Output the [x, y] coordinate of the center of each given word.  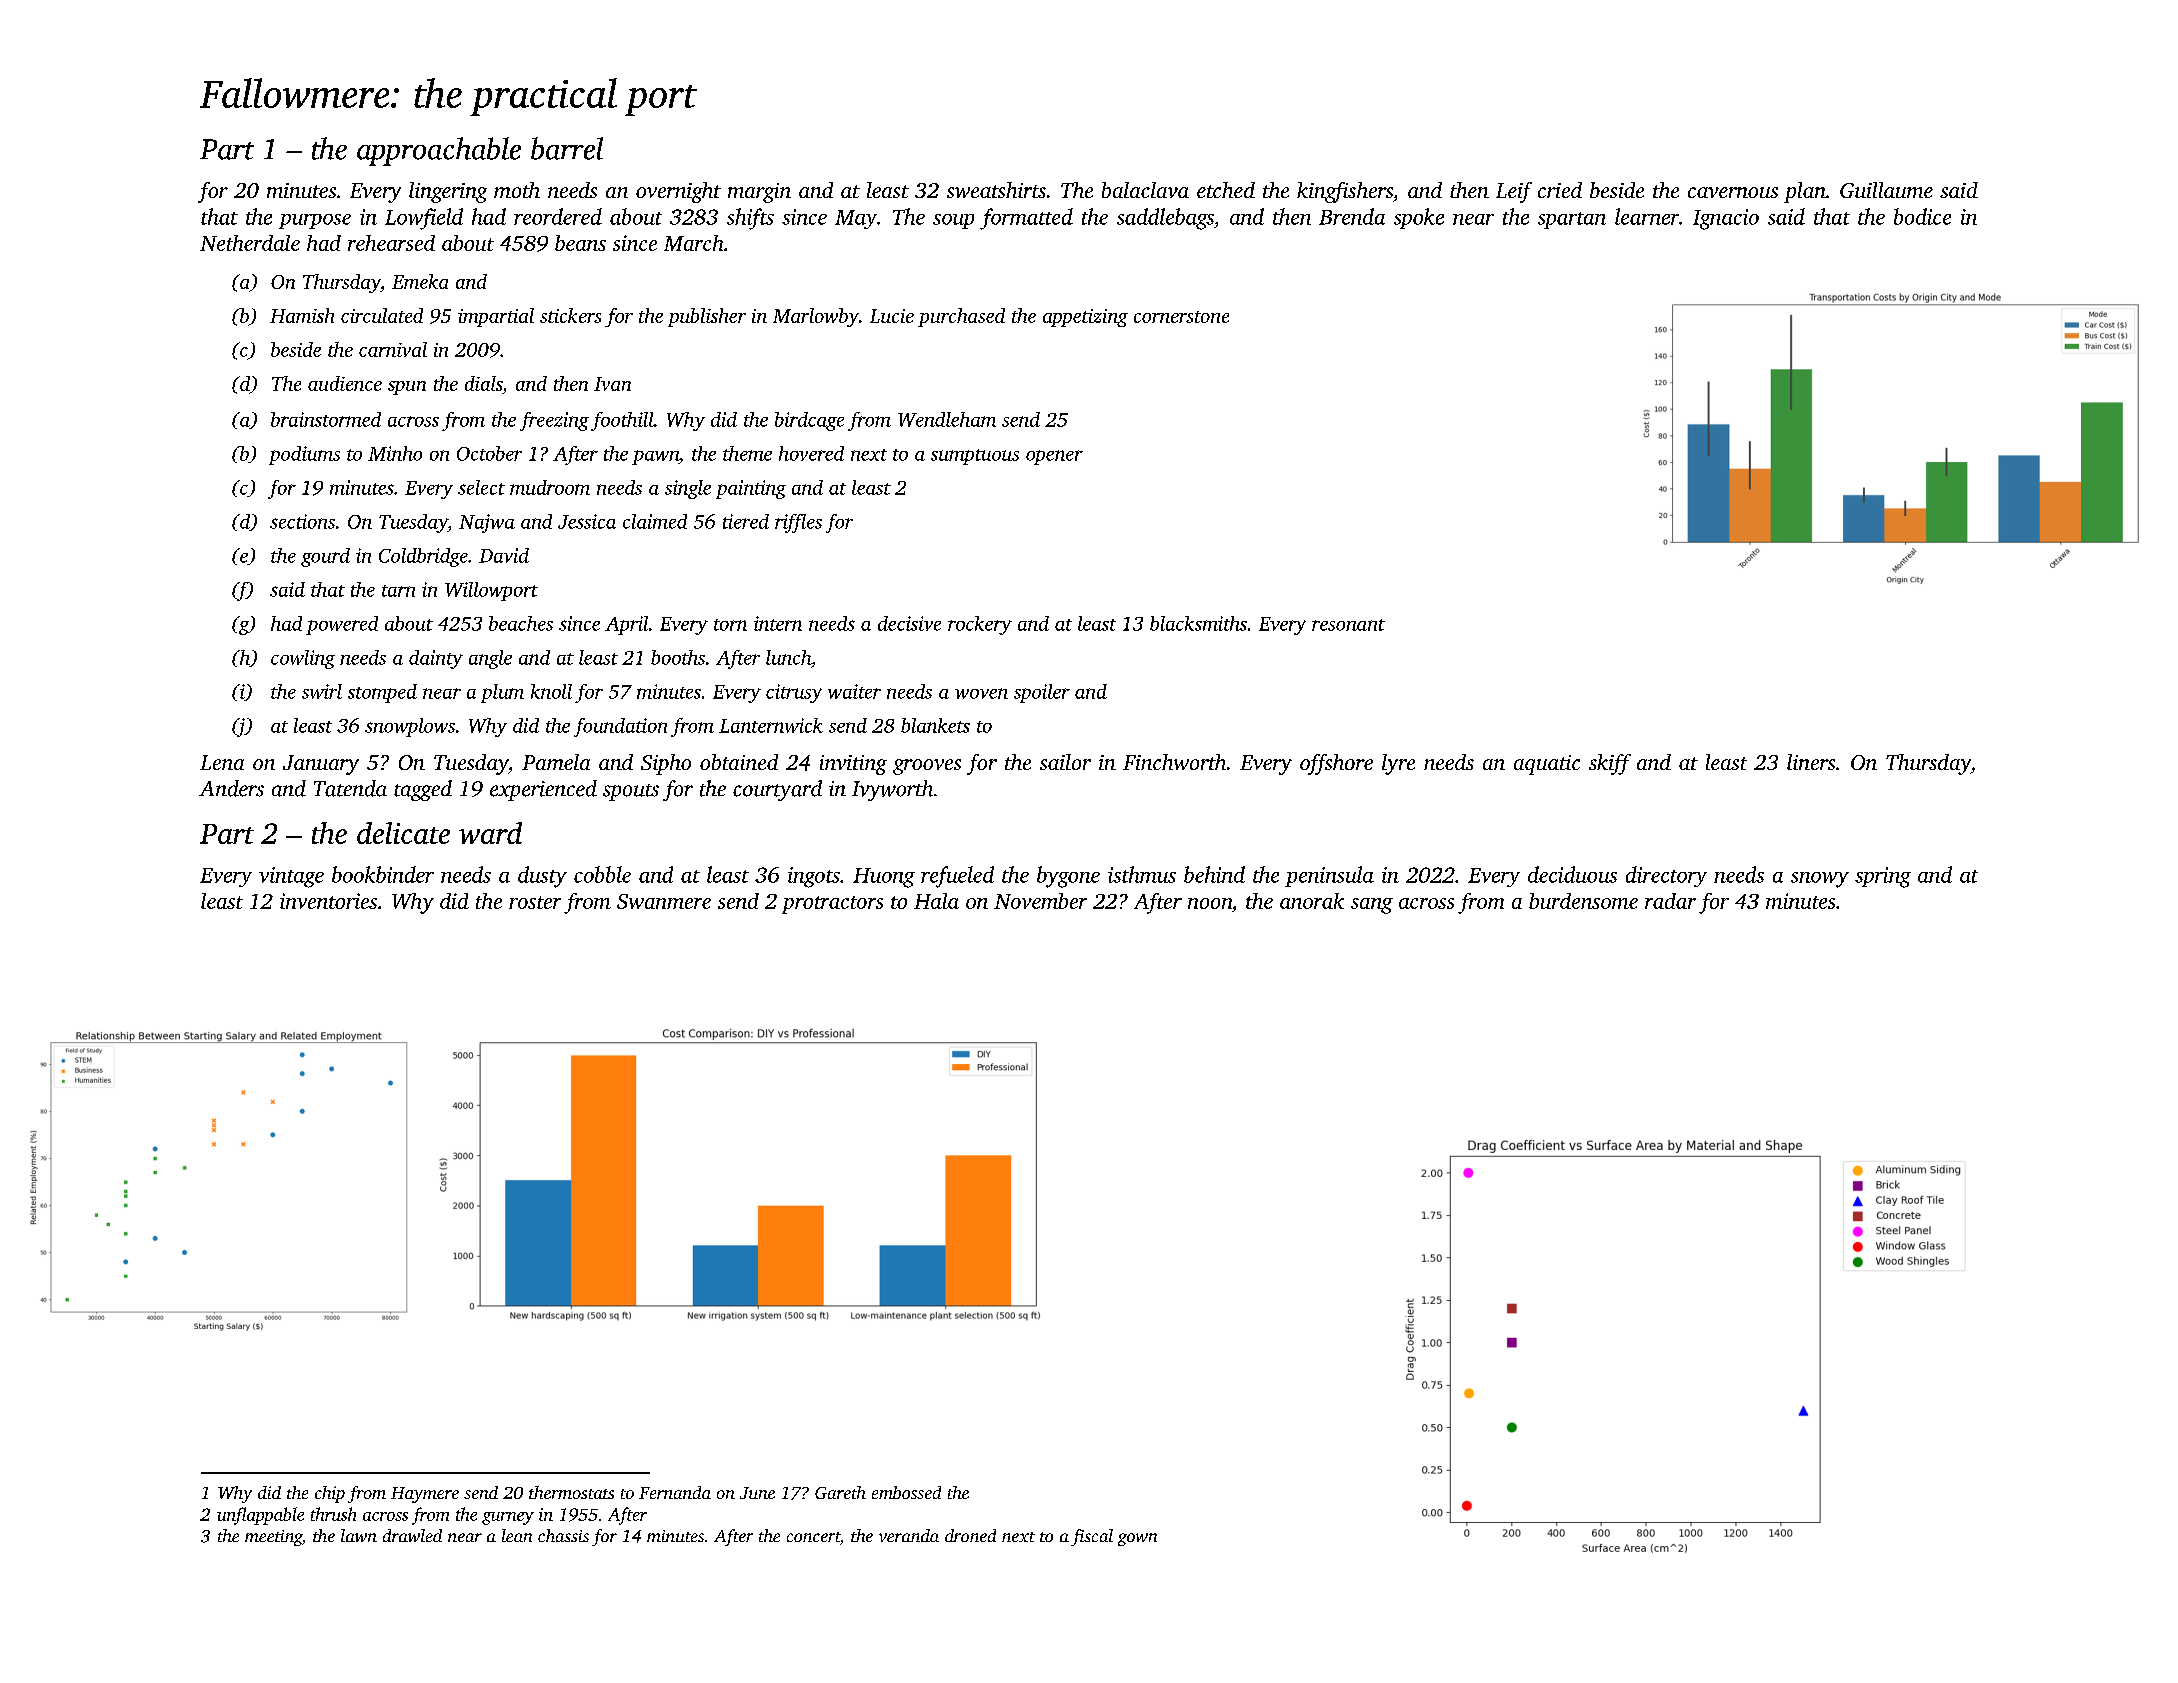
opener [1054, 457]
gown [1137, 1539]
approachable [439, 151]
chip [330, 1494]
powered [342, 625]
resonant [1348, 625]
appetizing [1085, 318]
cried [1560, 190]
